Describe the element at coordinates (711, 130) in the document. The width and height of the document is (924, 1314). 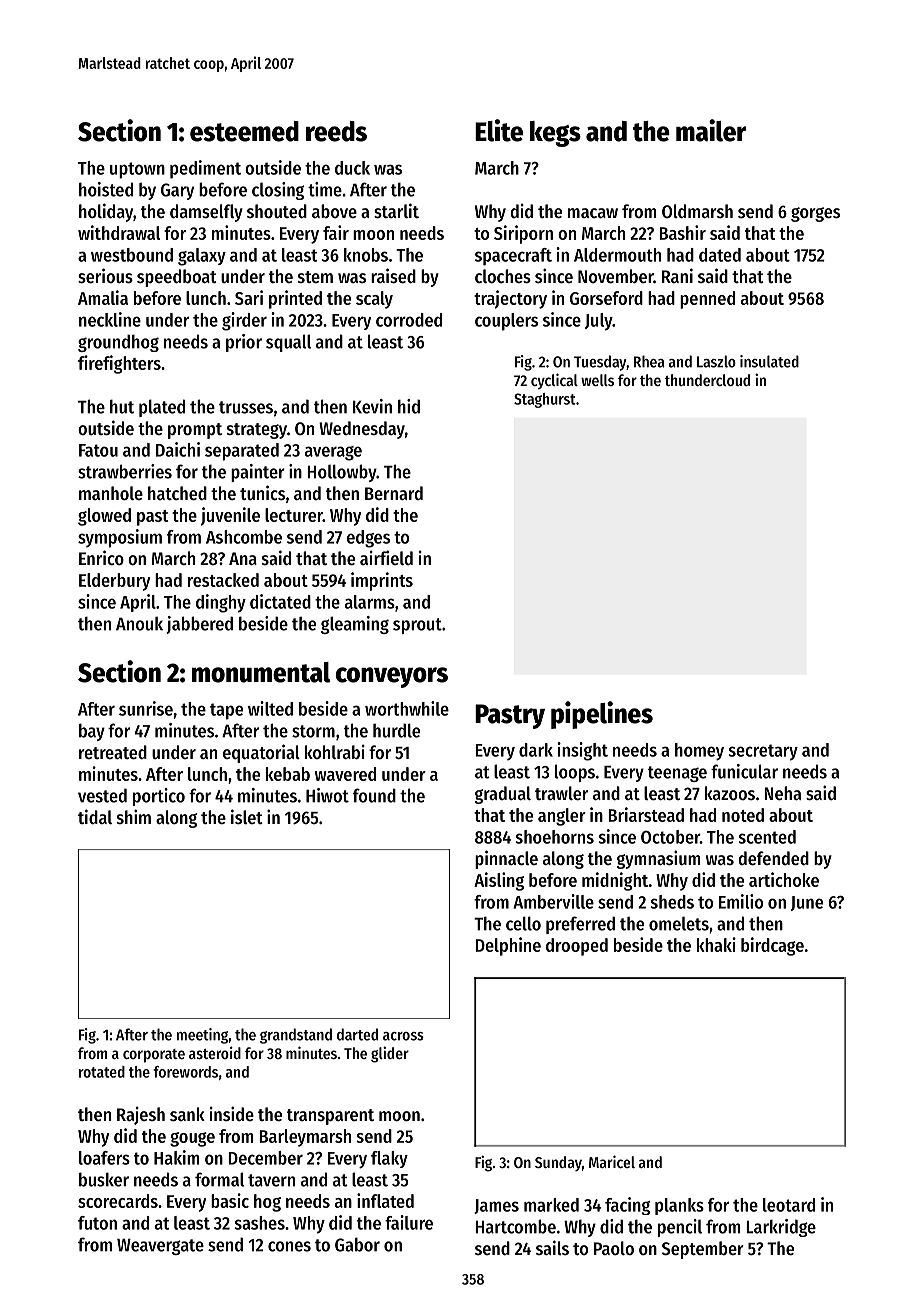
I see `mailer` at that location.
